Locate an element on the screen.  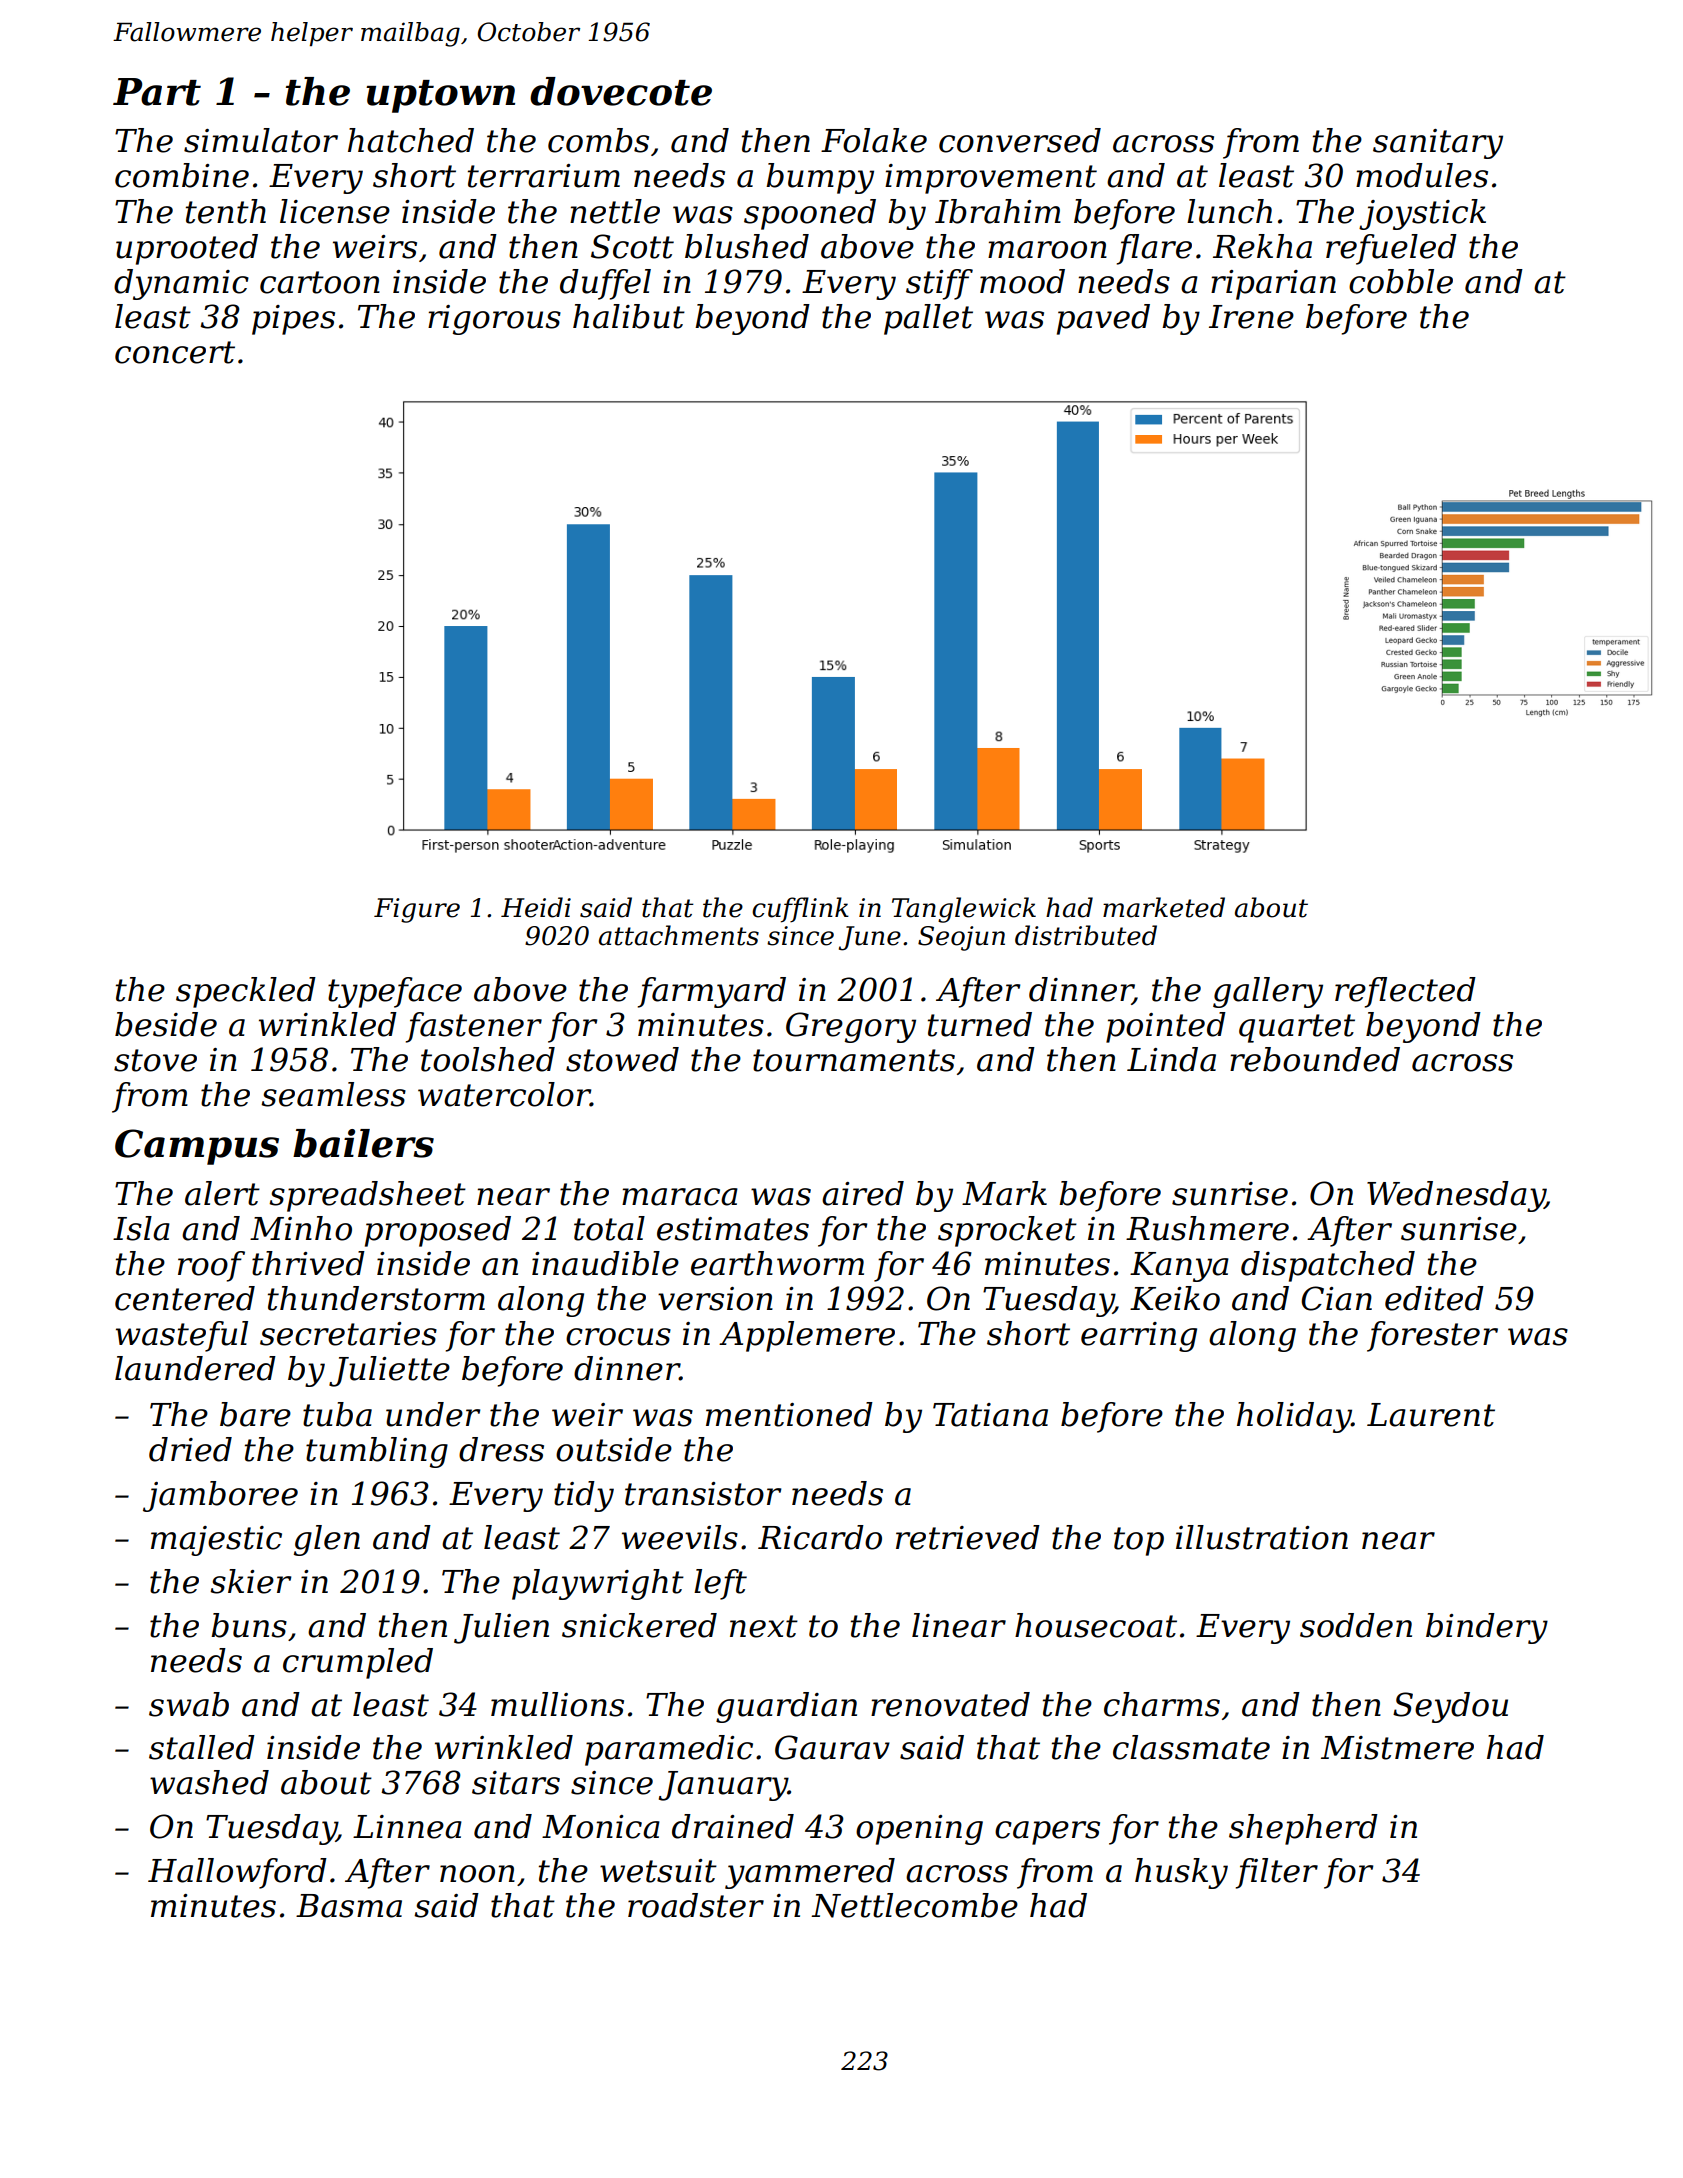
Linnea is located at coordinates (407, 1827).
